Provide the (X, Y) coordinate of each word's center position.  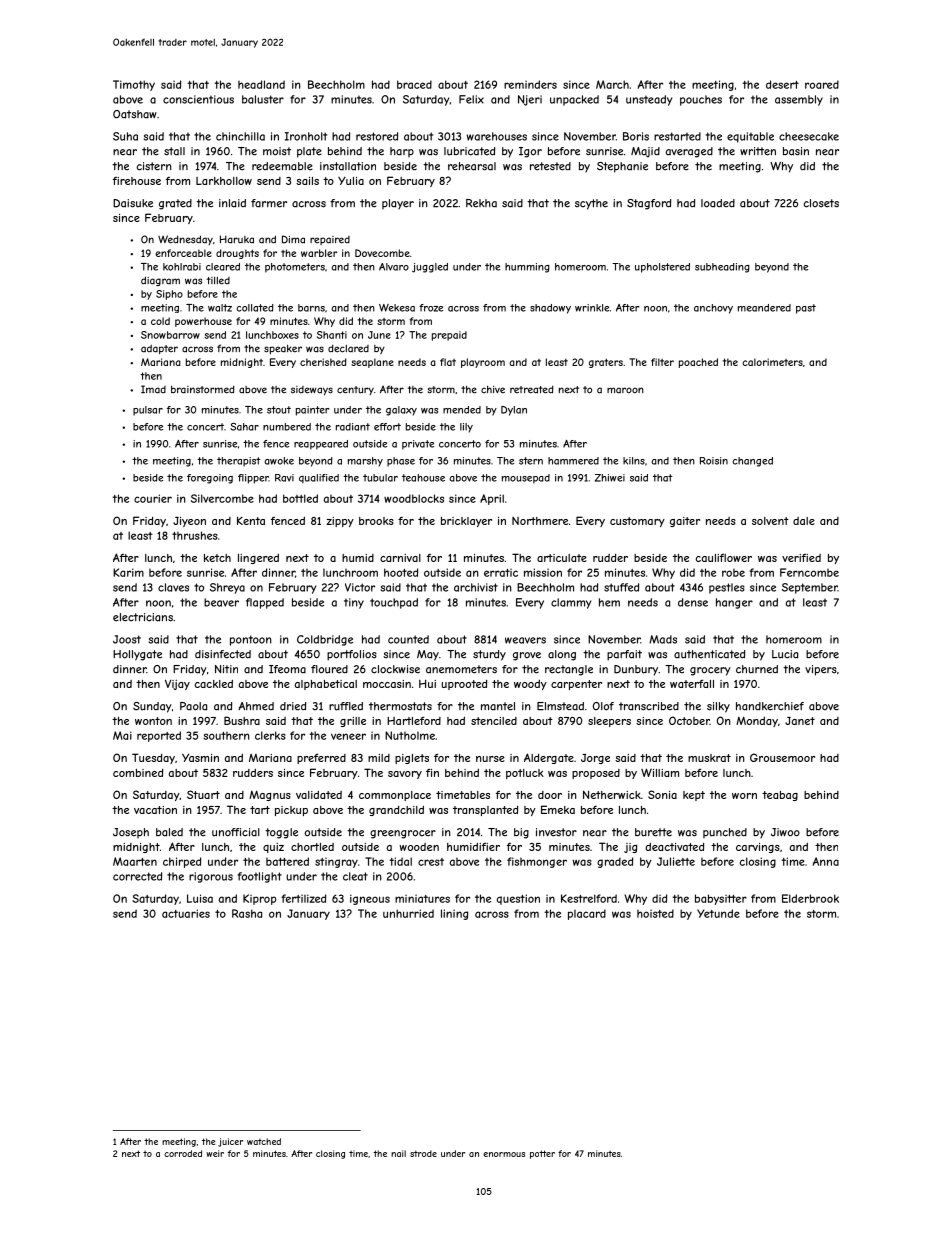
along (562, 655)
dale (804, 521)
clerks (270, 735)
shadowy (550, 309)
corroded (183, 1153)
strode (423, 1153)
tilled (218, 281)
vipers (821, 670)
